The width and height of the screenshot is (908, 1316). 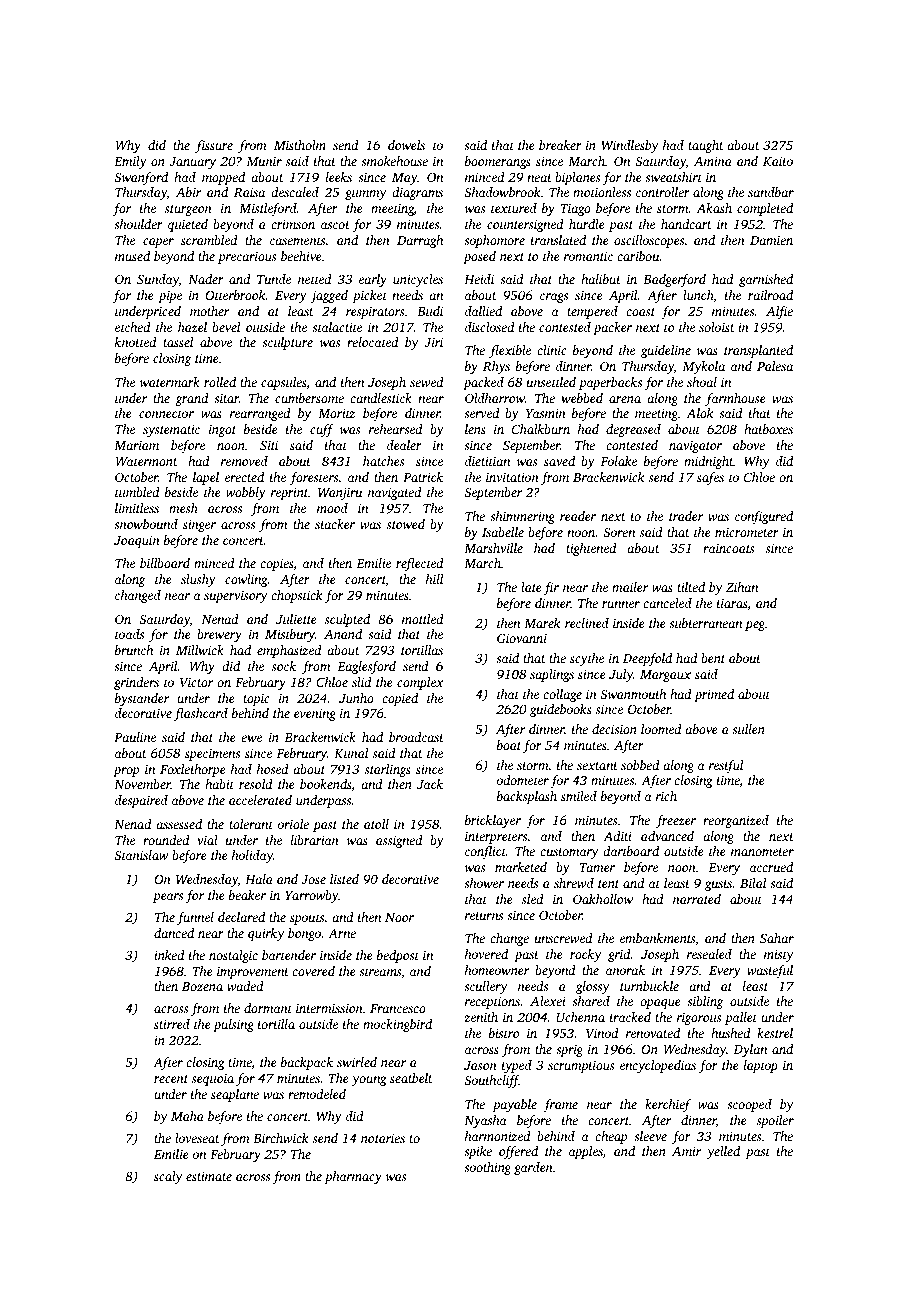 What do you see at coordinates (514, 208) in the screenshot?
I see `textured` at bounding box center [514, 208].
